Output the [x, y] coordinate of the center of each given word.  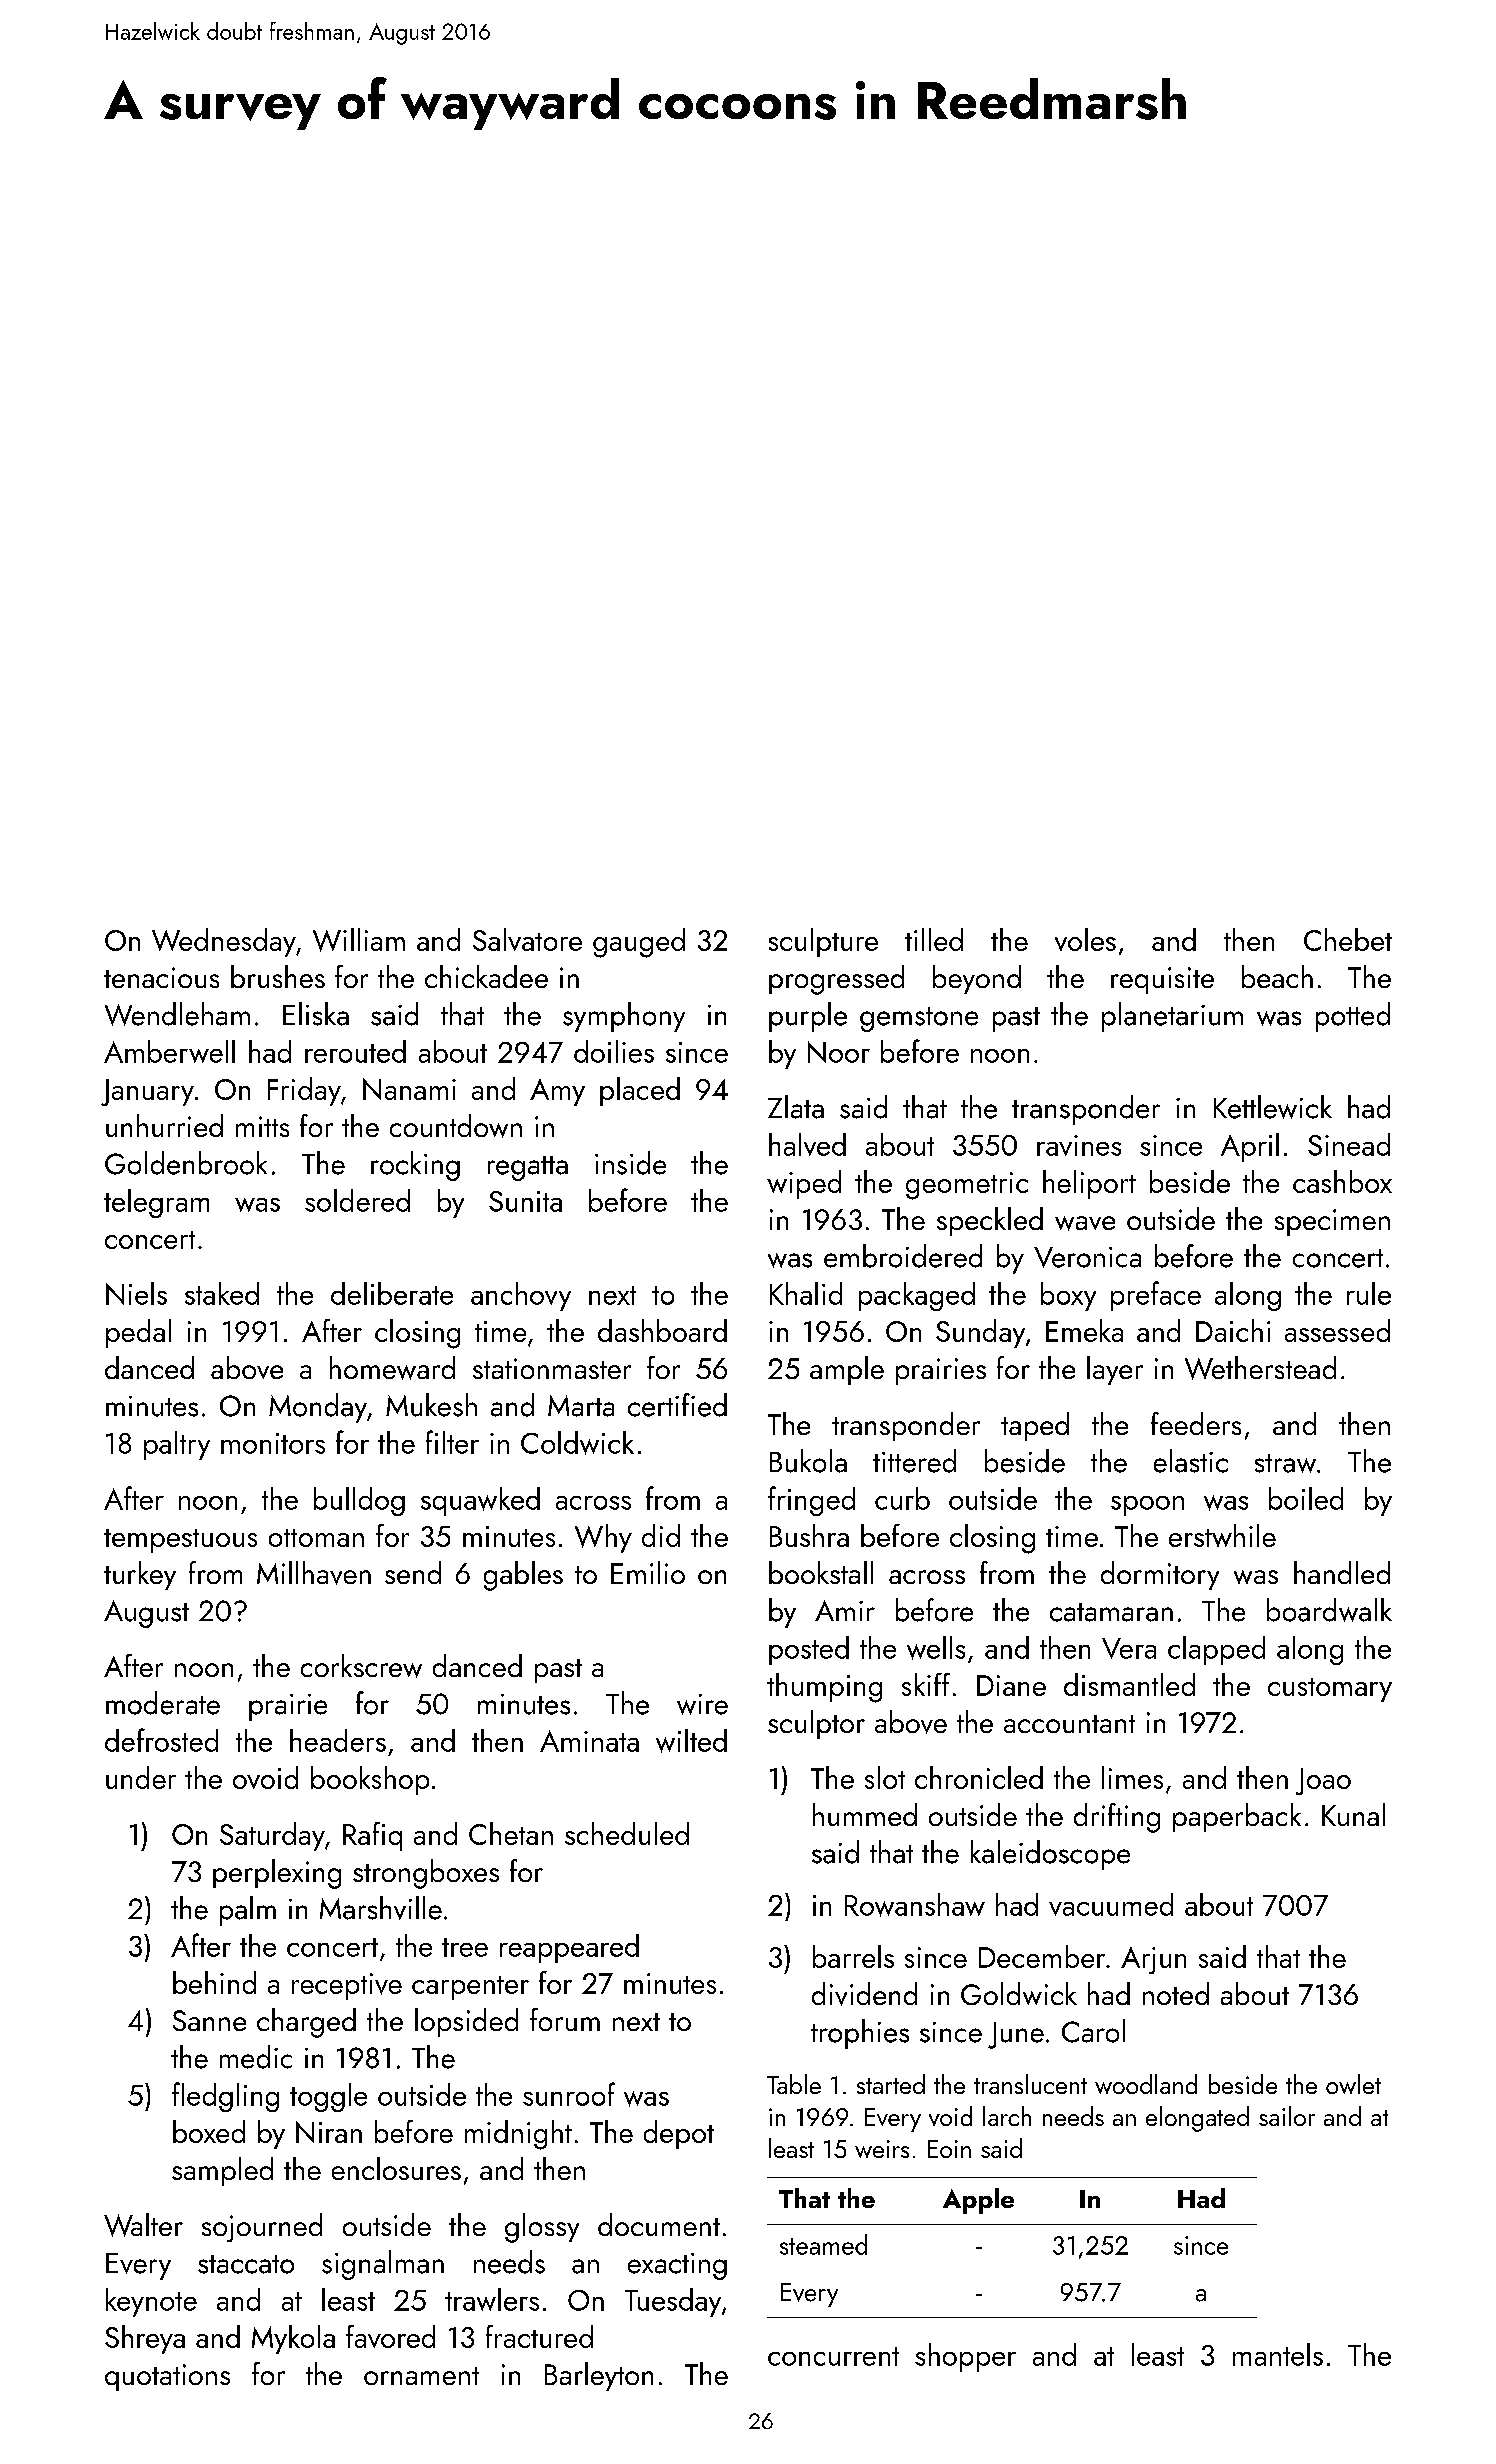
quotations [167, 2377]
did [661, 1535]
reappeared [569, 1948]
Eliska [316, 1014]
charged [306, 2023]
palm [248, 1911]
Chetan [511, 1833]
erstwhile [1222, 1535]
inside [630, 1163]
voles [1085, 939]
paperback [1237, 1817]
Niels [136, 1293]
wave [1085, 1223]
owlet [1353, 2084]
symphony [624, 1017]
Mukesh [431, 1405]
